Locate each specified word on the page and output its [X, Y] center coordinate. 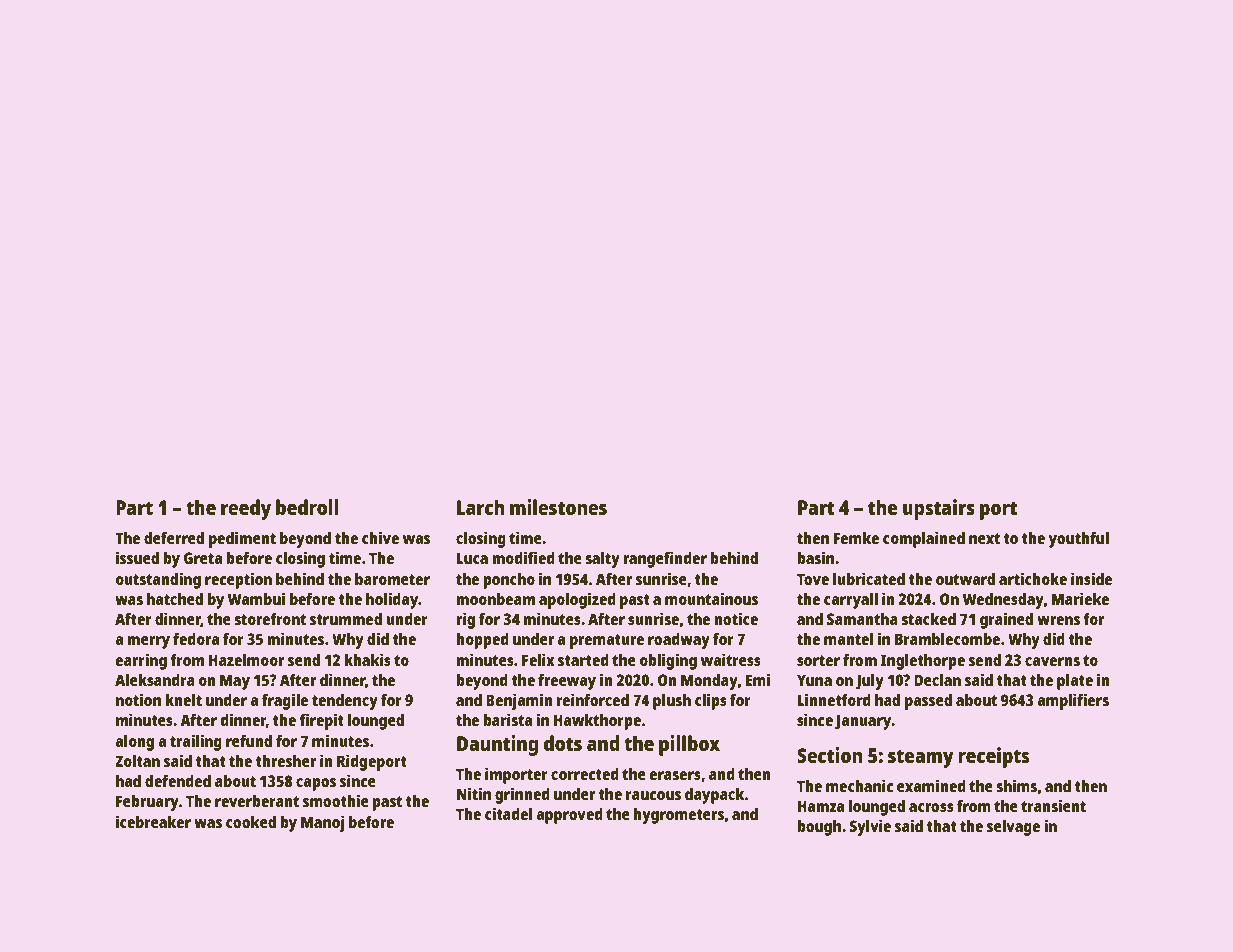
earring [141, 661]
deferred [174, 538]
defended [178, 781]
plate [1075, 682]
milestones [558, 507]
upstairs [939, 509]
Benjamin [519, 701]
